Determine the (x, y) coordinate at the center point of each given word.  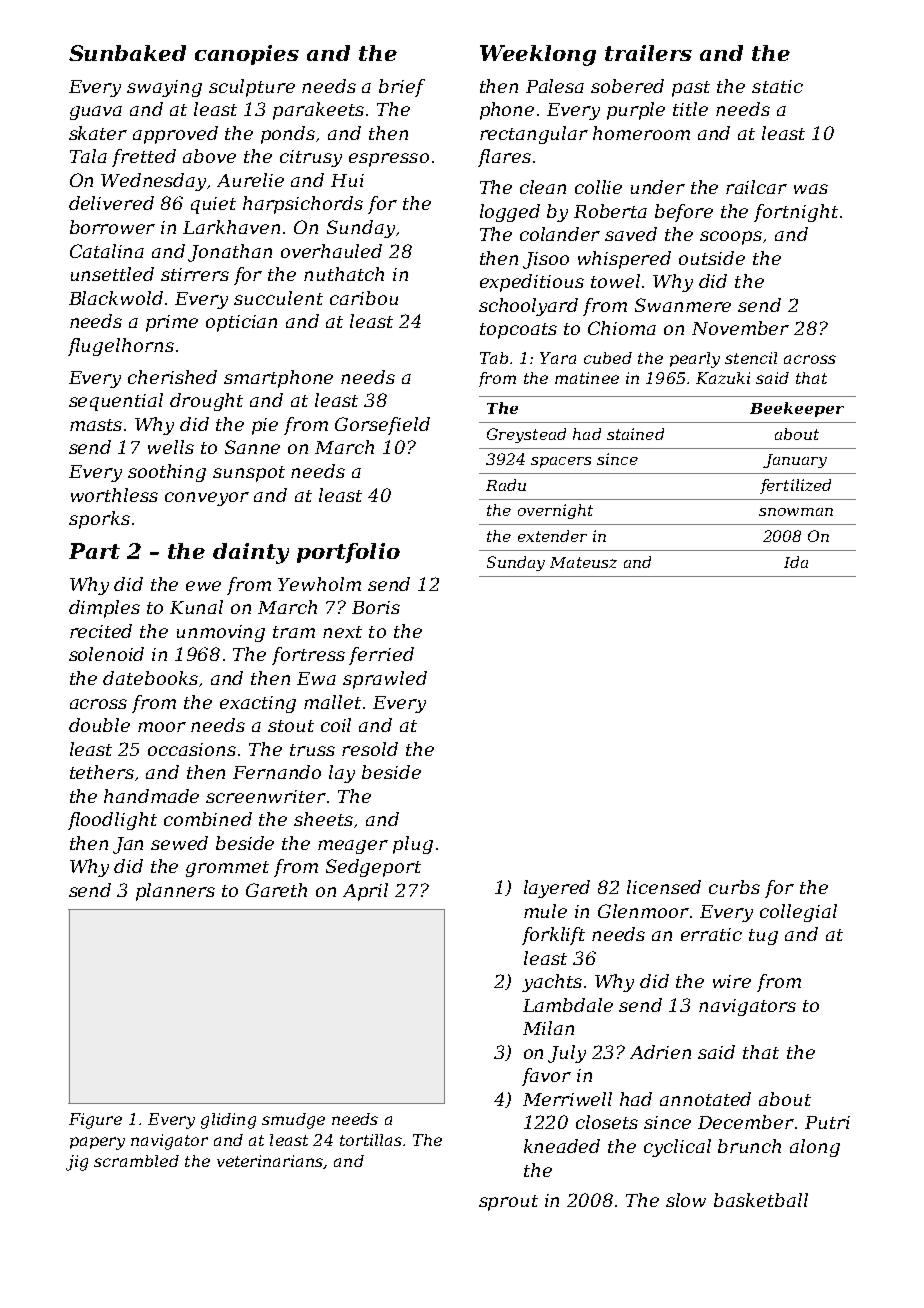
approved (175, 135)
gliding (228, 1121)
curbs (734, 887)
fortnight (796, 213)
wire (732, 981)
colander (560, 234)
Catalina (107, 251)
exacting (258, 704)
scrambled (136, 1161)
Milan (548, 1028)
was (811, 189)
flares (504, 158)
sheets (323, 819)
